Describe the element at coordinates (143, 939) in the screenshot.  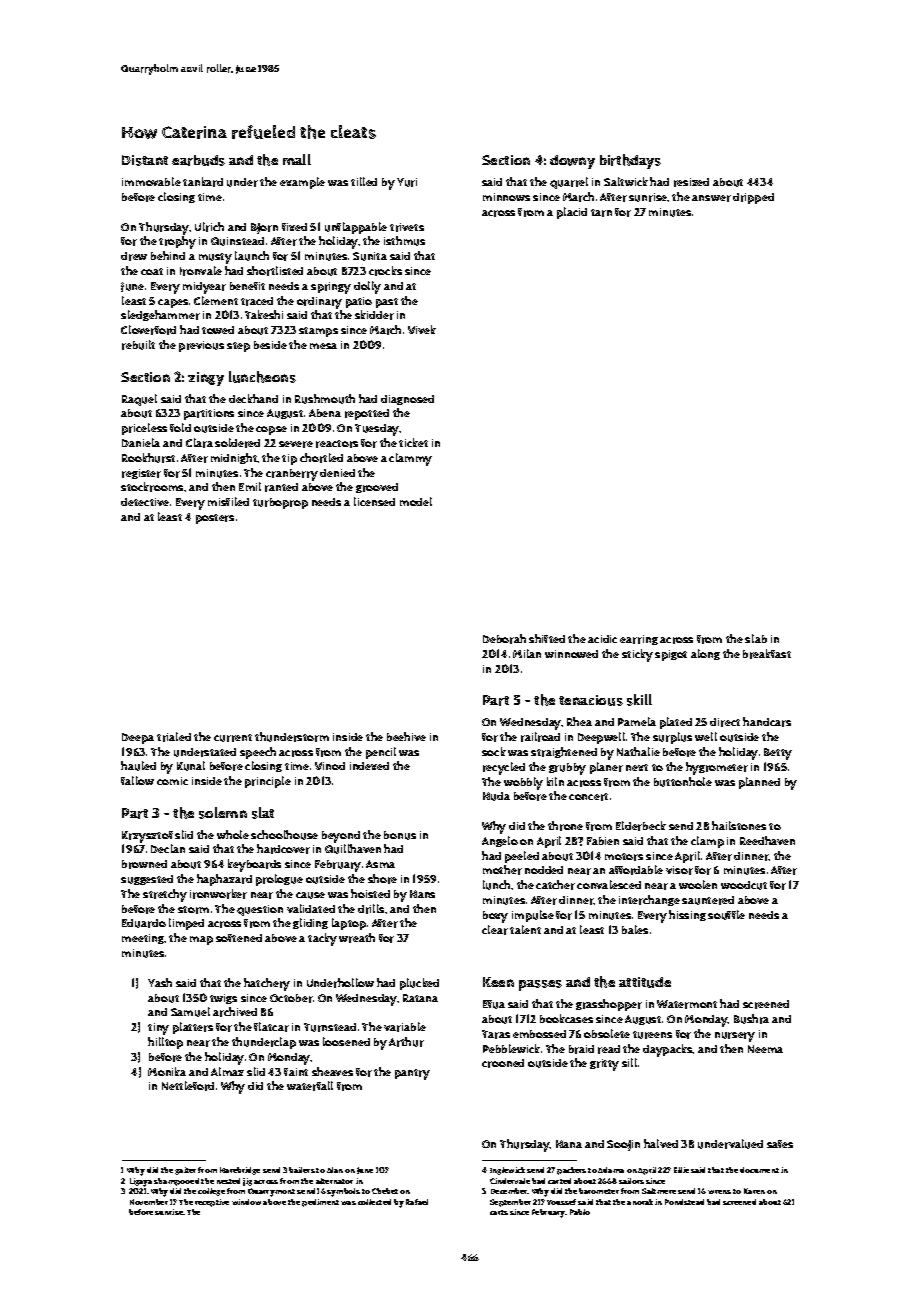
I see `meeting` at that location.
